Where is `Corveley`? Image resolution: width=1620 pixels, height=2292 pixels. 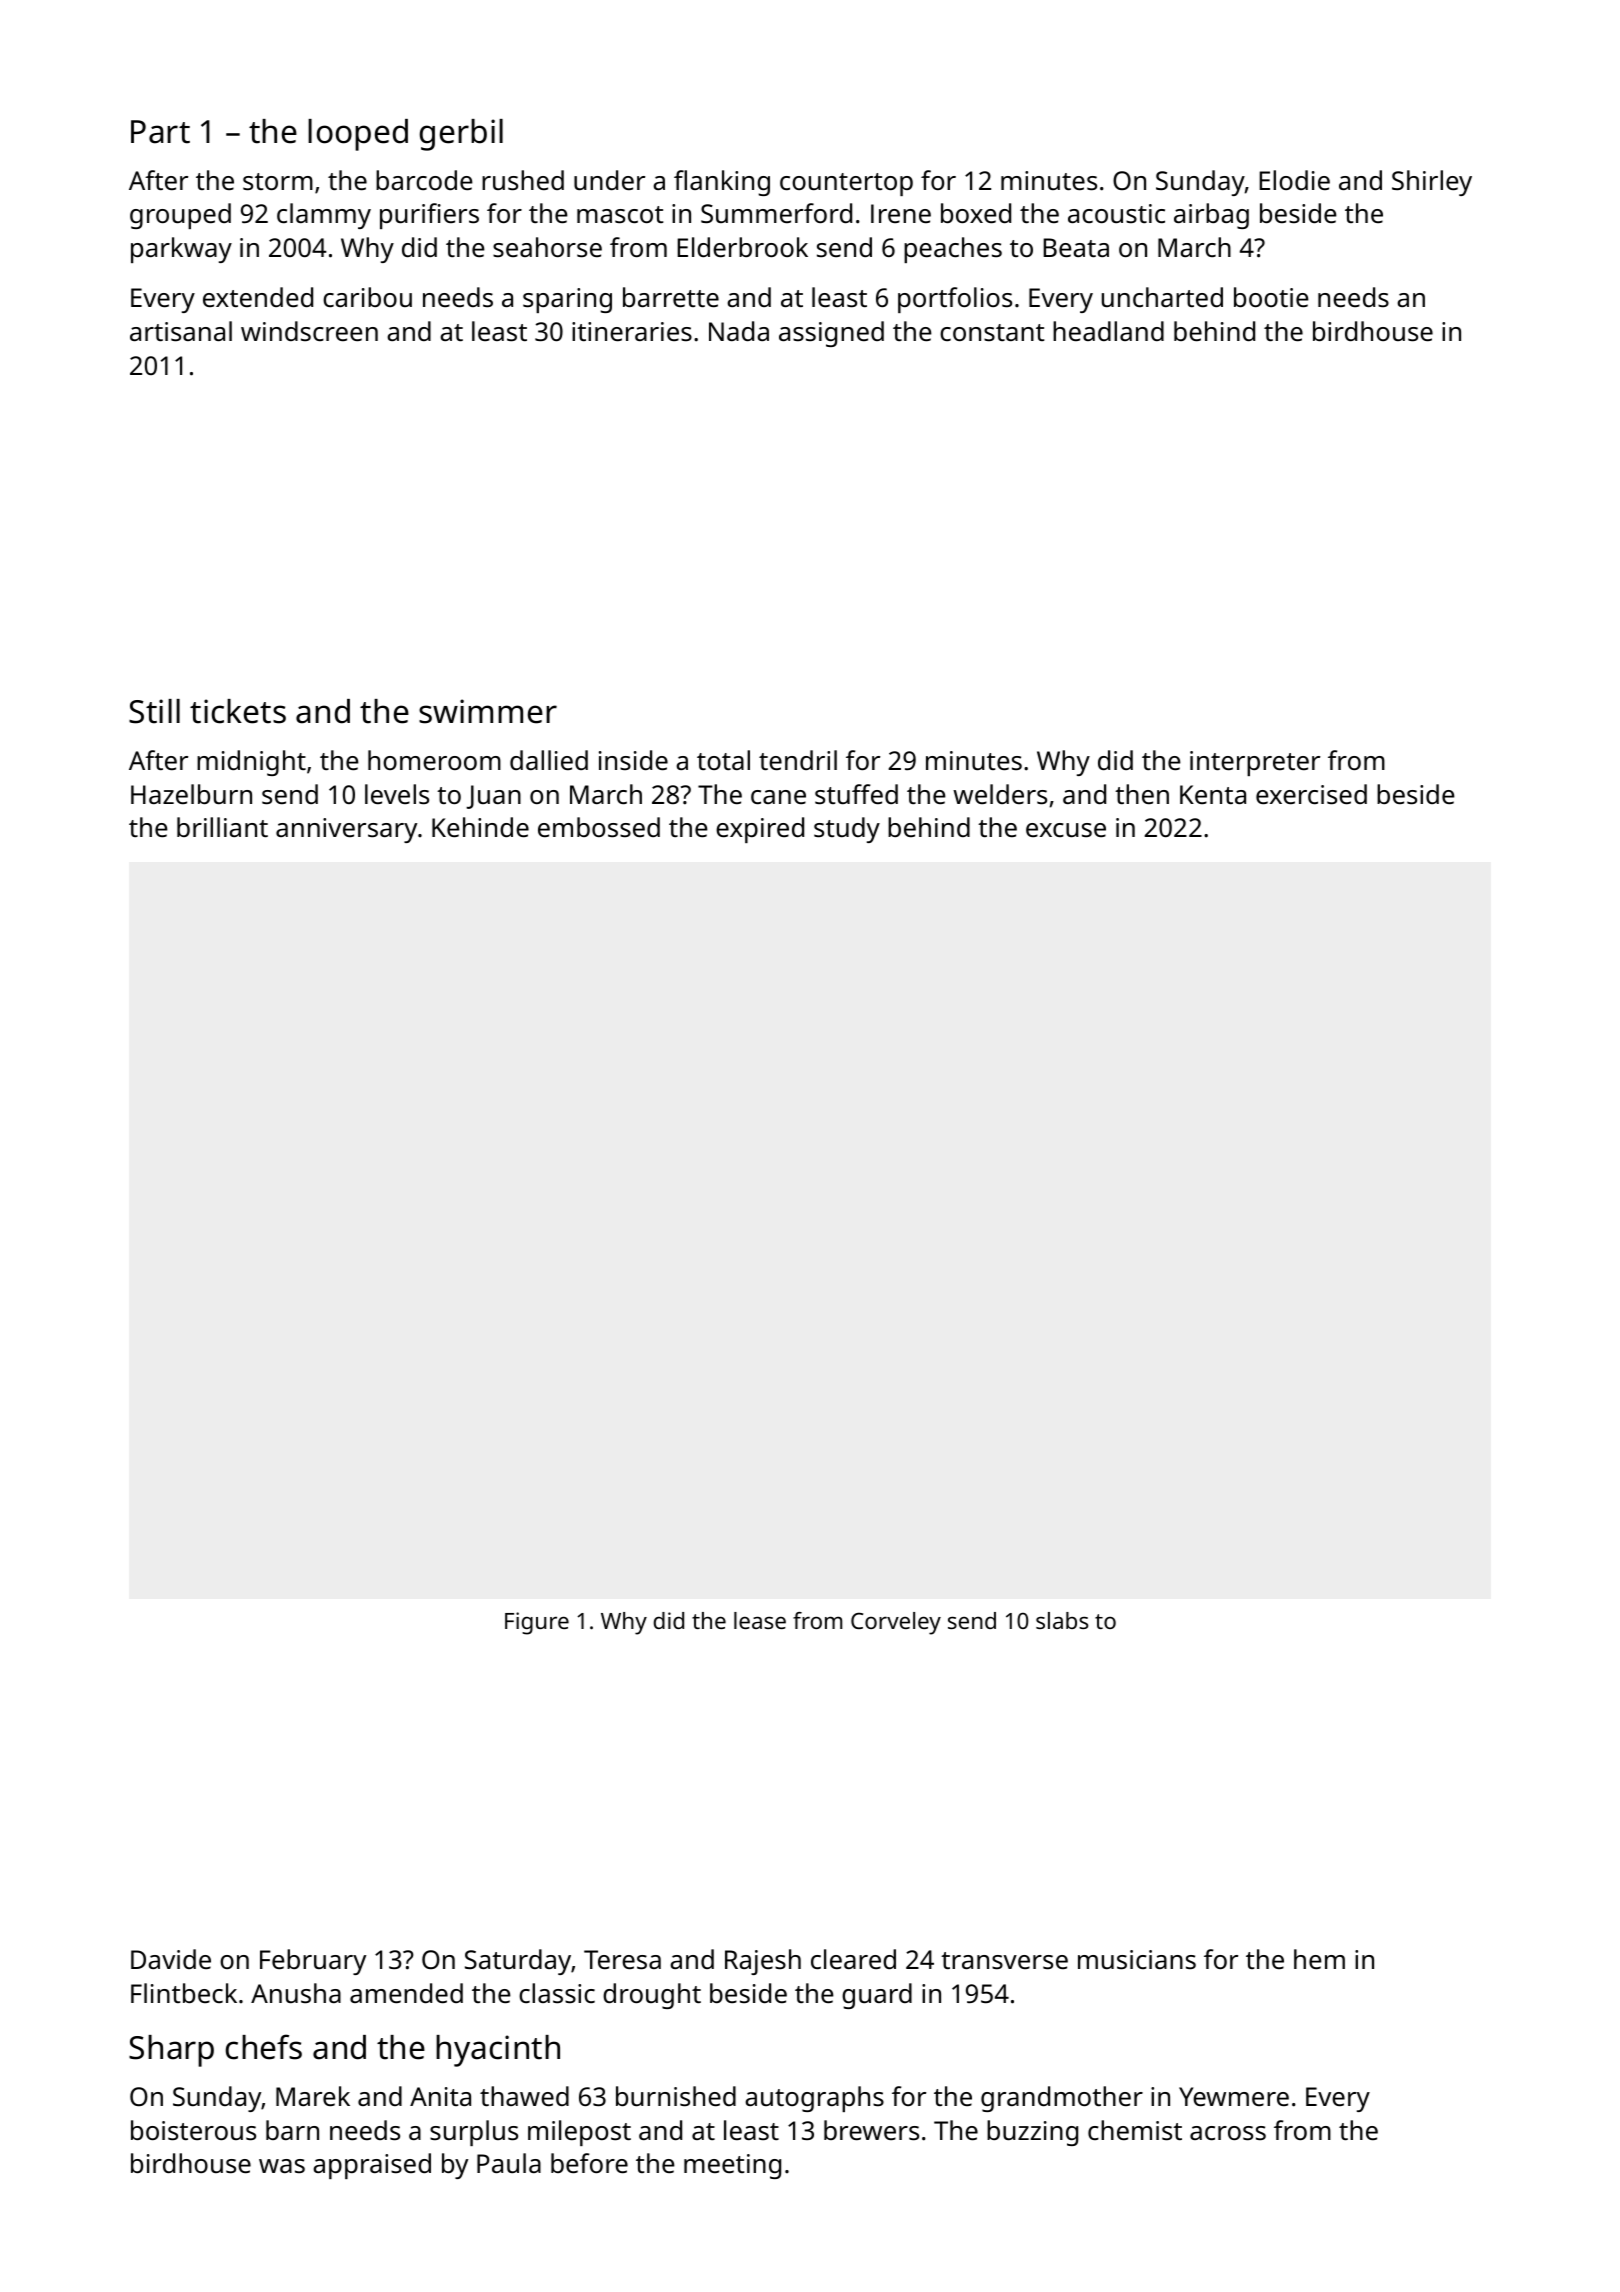 Corveley is located at coordinates (896, 1623).
